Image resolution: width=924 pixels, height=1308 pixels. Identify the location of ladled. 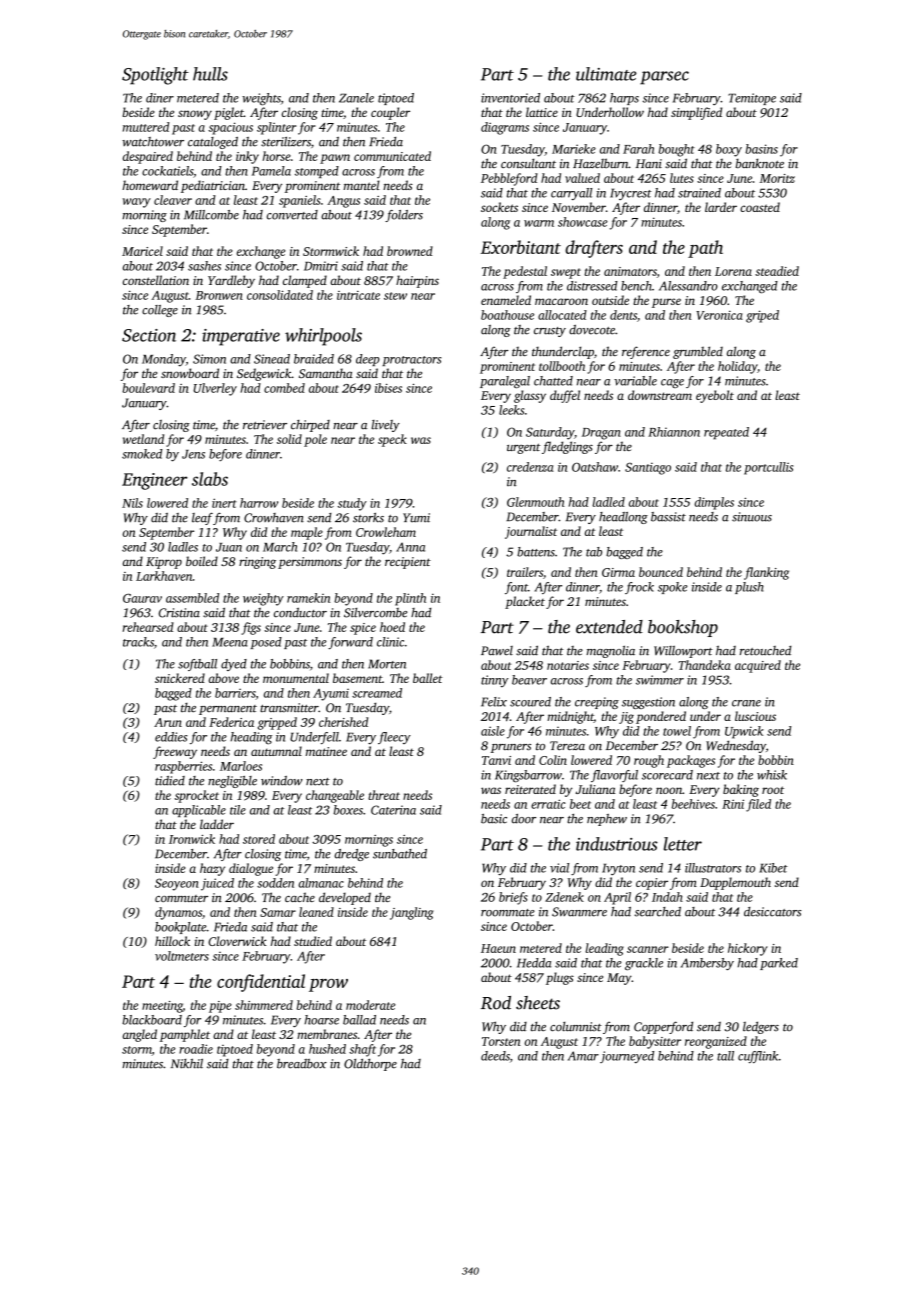
(608, 502).
